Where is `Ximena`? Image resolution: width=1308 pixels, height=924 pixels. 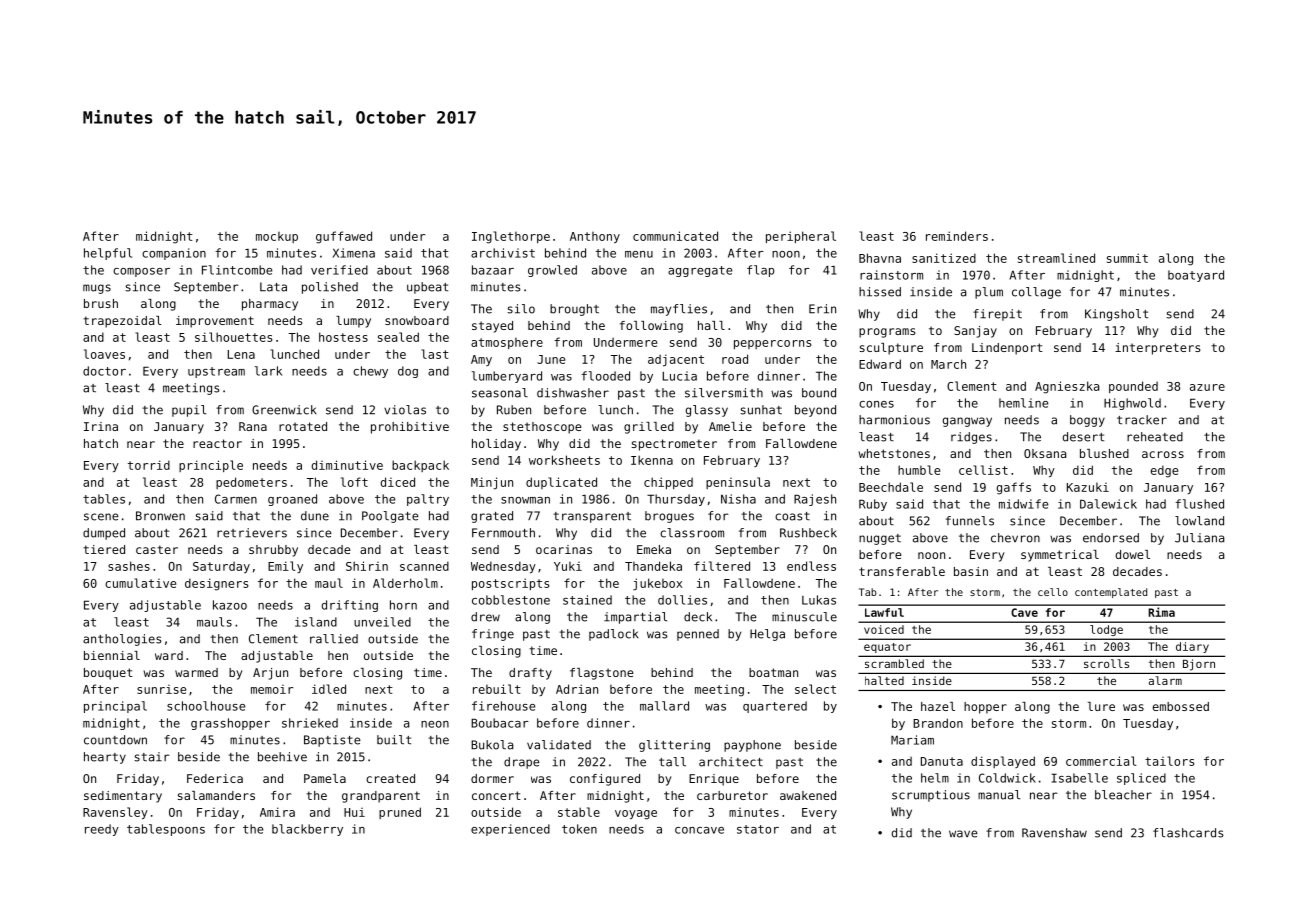 Ximena is located at coordinates (354, 253).
